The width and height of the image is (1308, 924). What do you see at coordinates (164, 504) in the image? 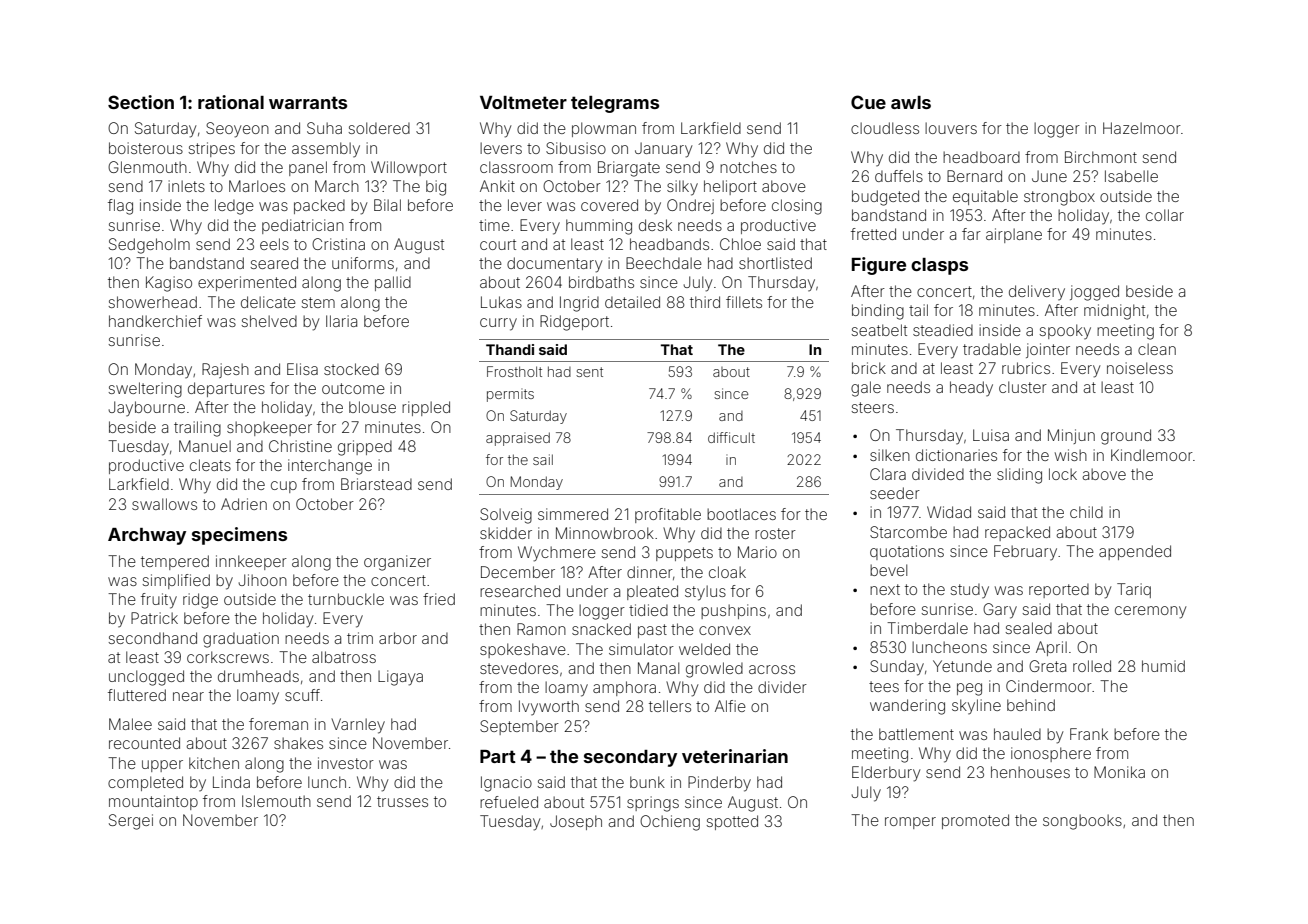
I see `swallows` at bounding box center [164, 504].
